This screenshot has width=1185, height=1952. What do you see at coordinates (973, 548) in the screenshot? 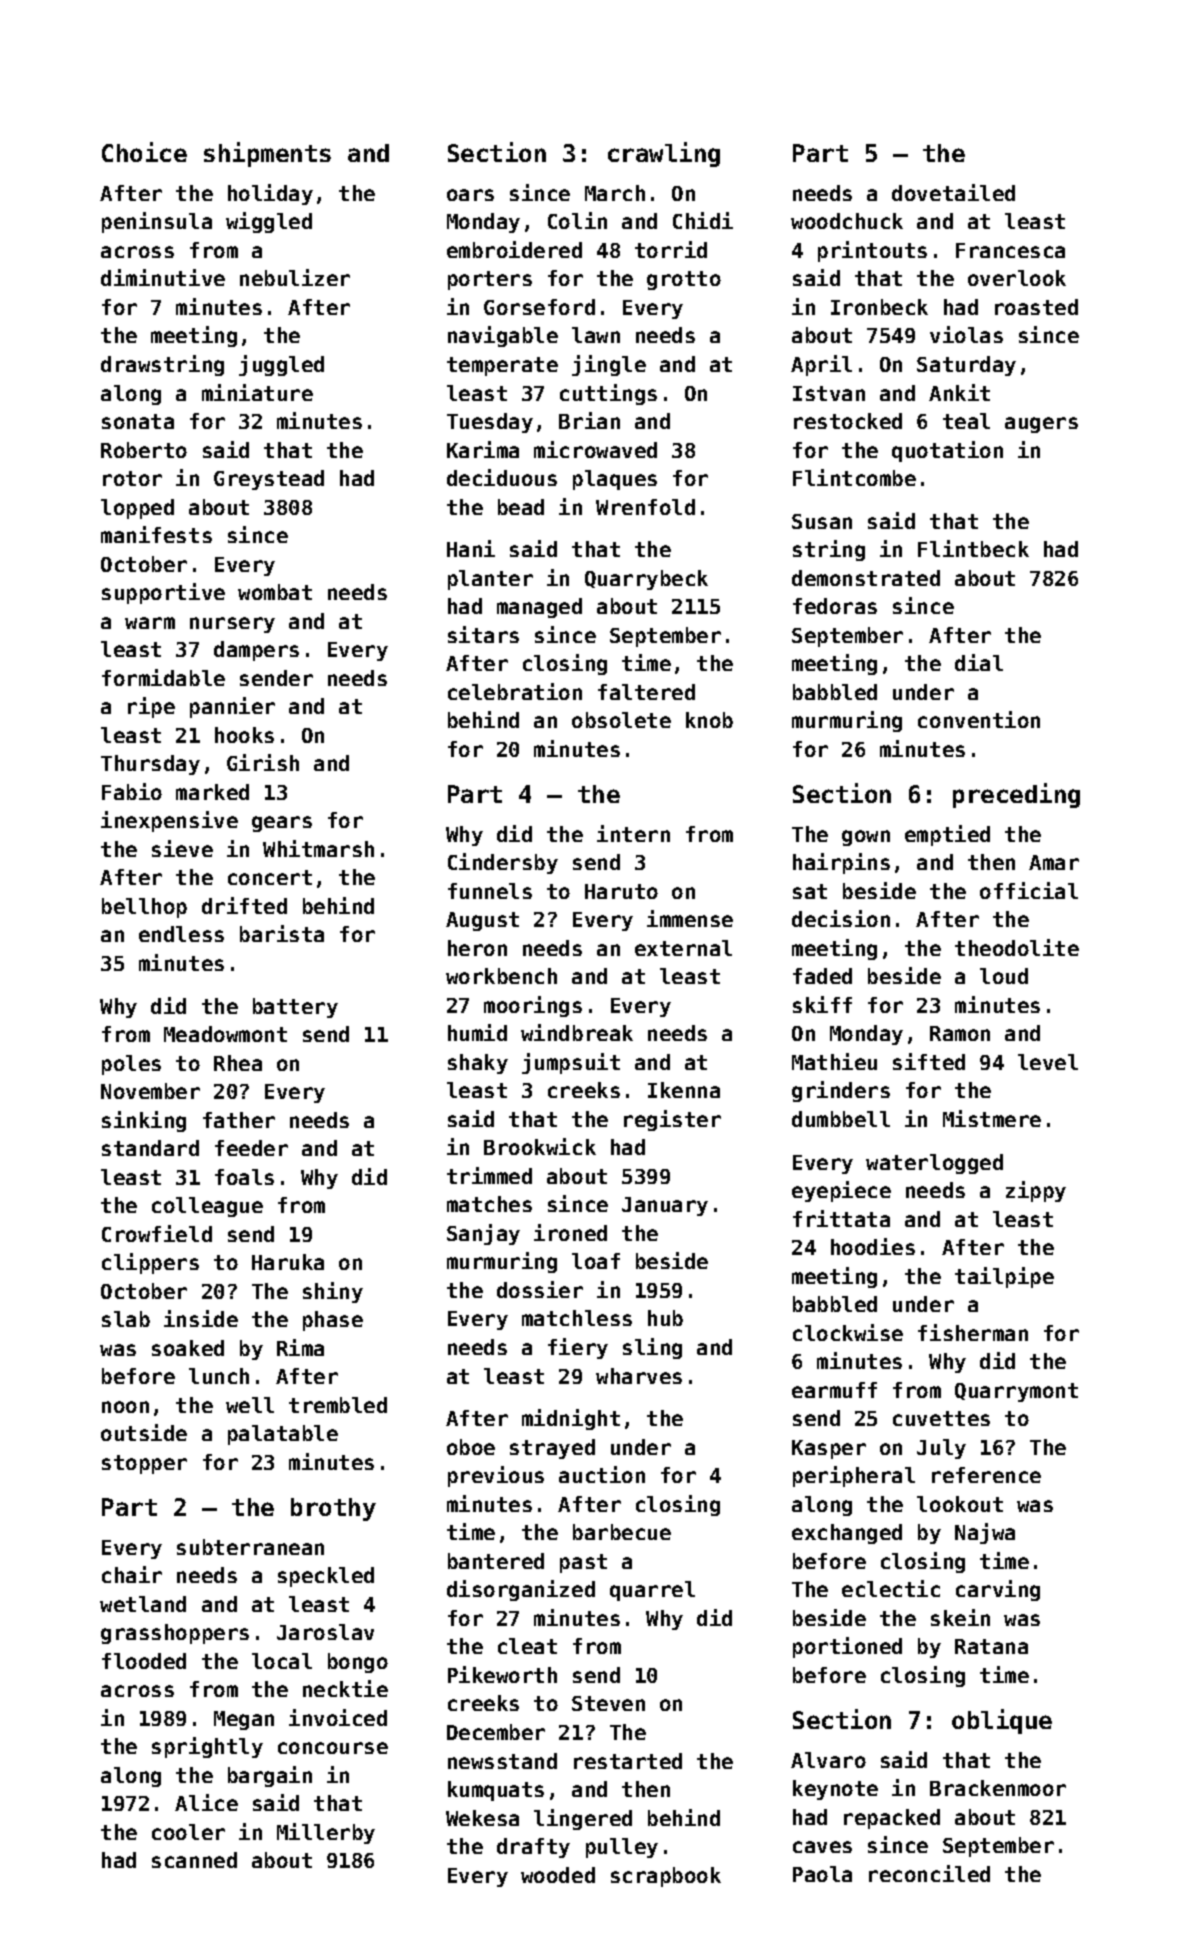
I see `Flintbeck` at bounding box center [973, 548].
